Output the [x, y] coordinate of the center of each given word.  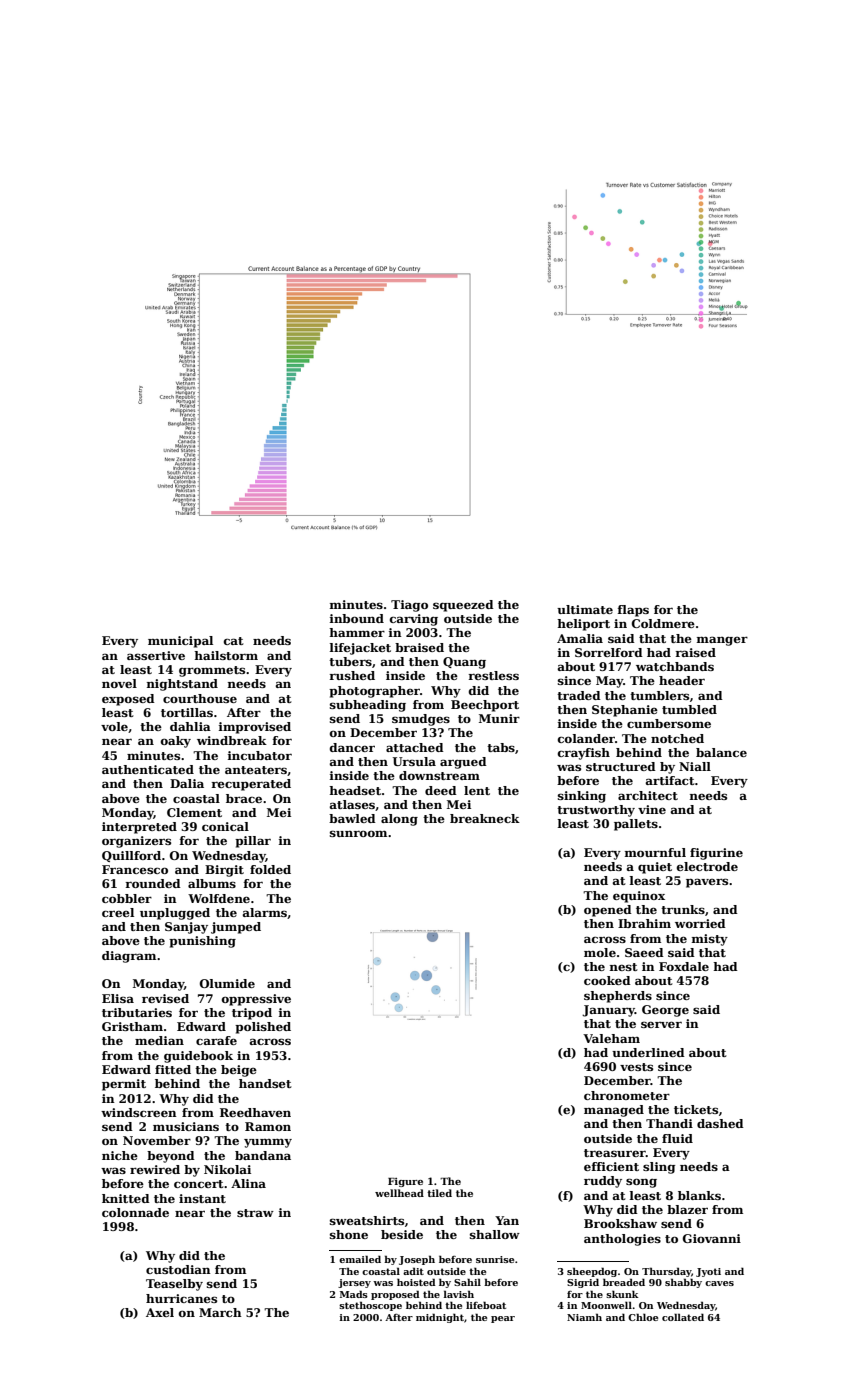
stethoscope [370, 1306]
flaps [633, 611]
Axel [160, 1312]
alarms [265, 912]
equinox [639, 897]
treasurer [615, 1153]
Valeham [611, 1038]
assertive [156, 655]
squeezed [463, 606]
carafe [216, 1040]
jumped [236, 928]
